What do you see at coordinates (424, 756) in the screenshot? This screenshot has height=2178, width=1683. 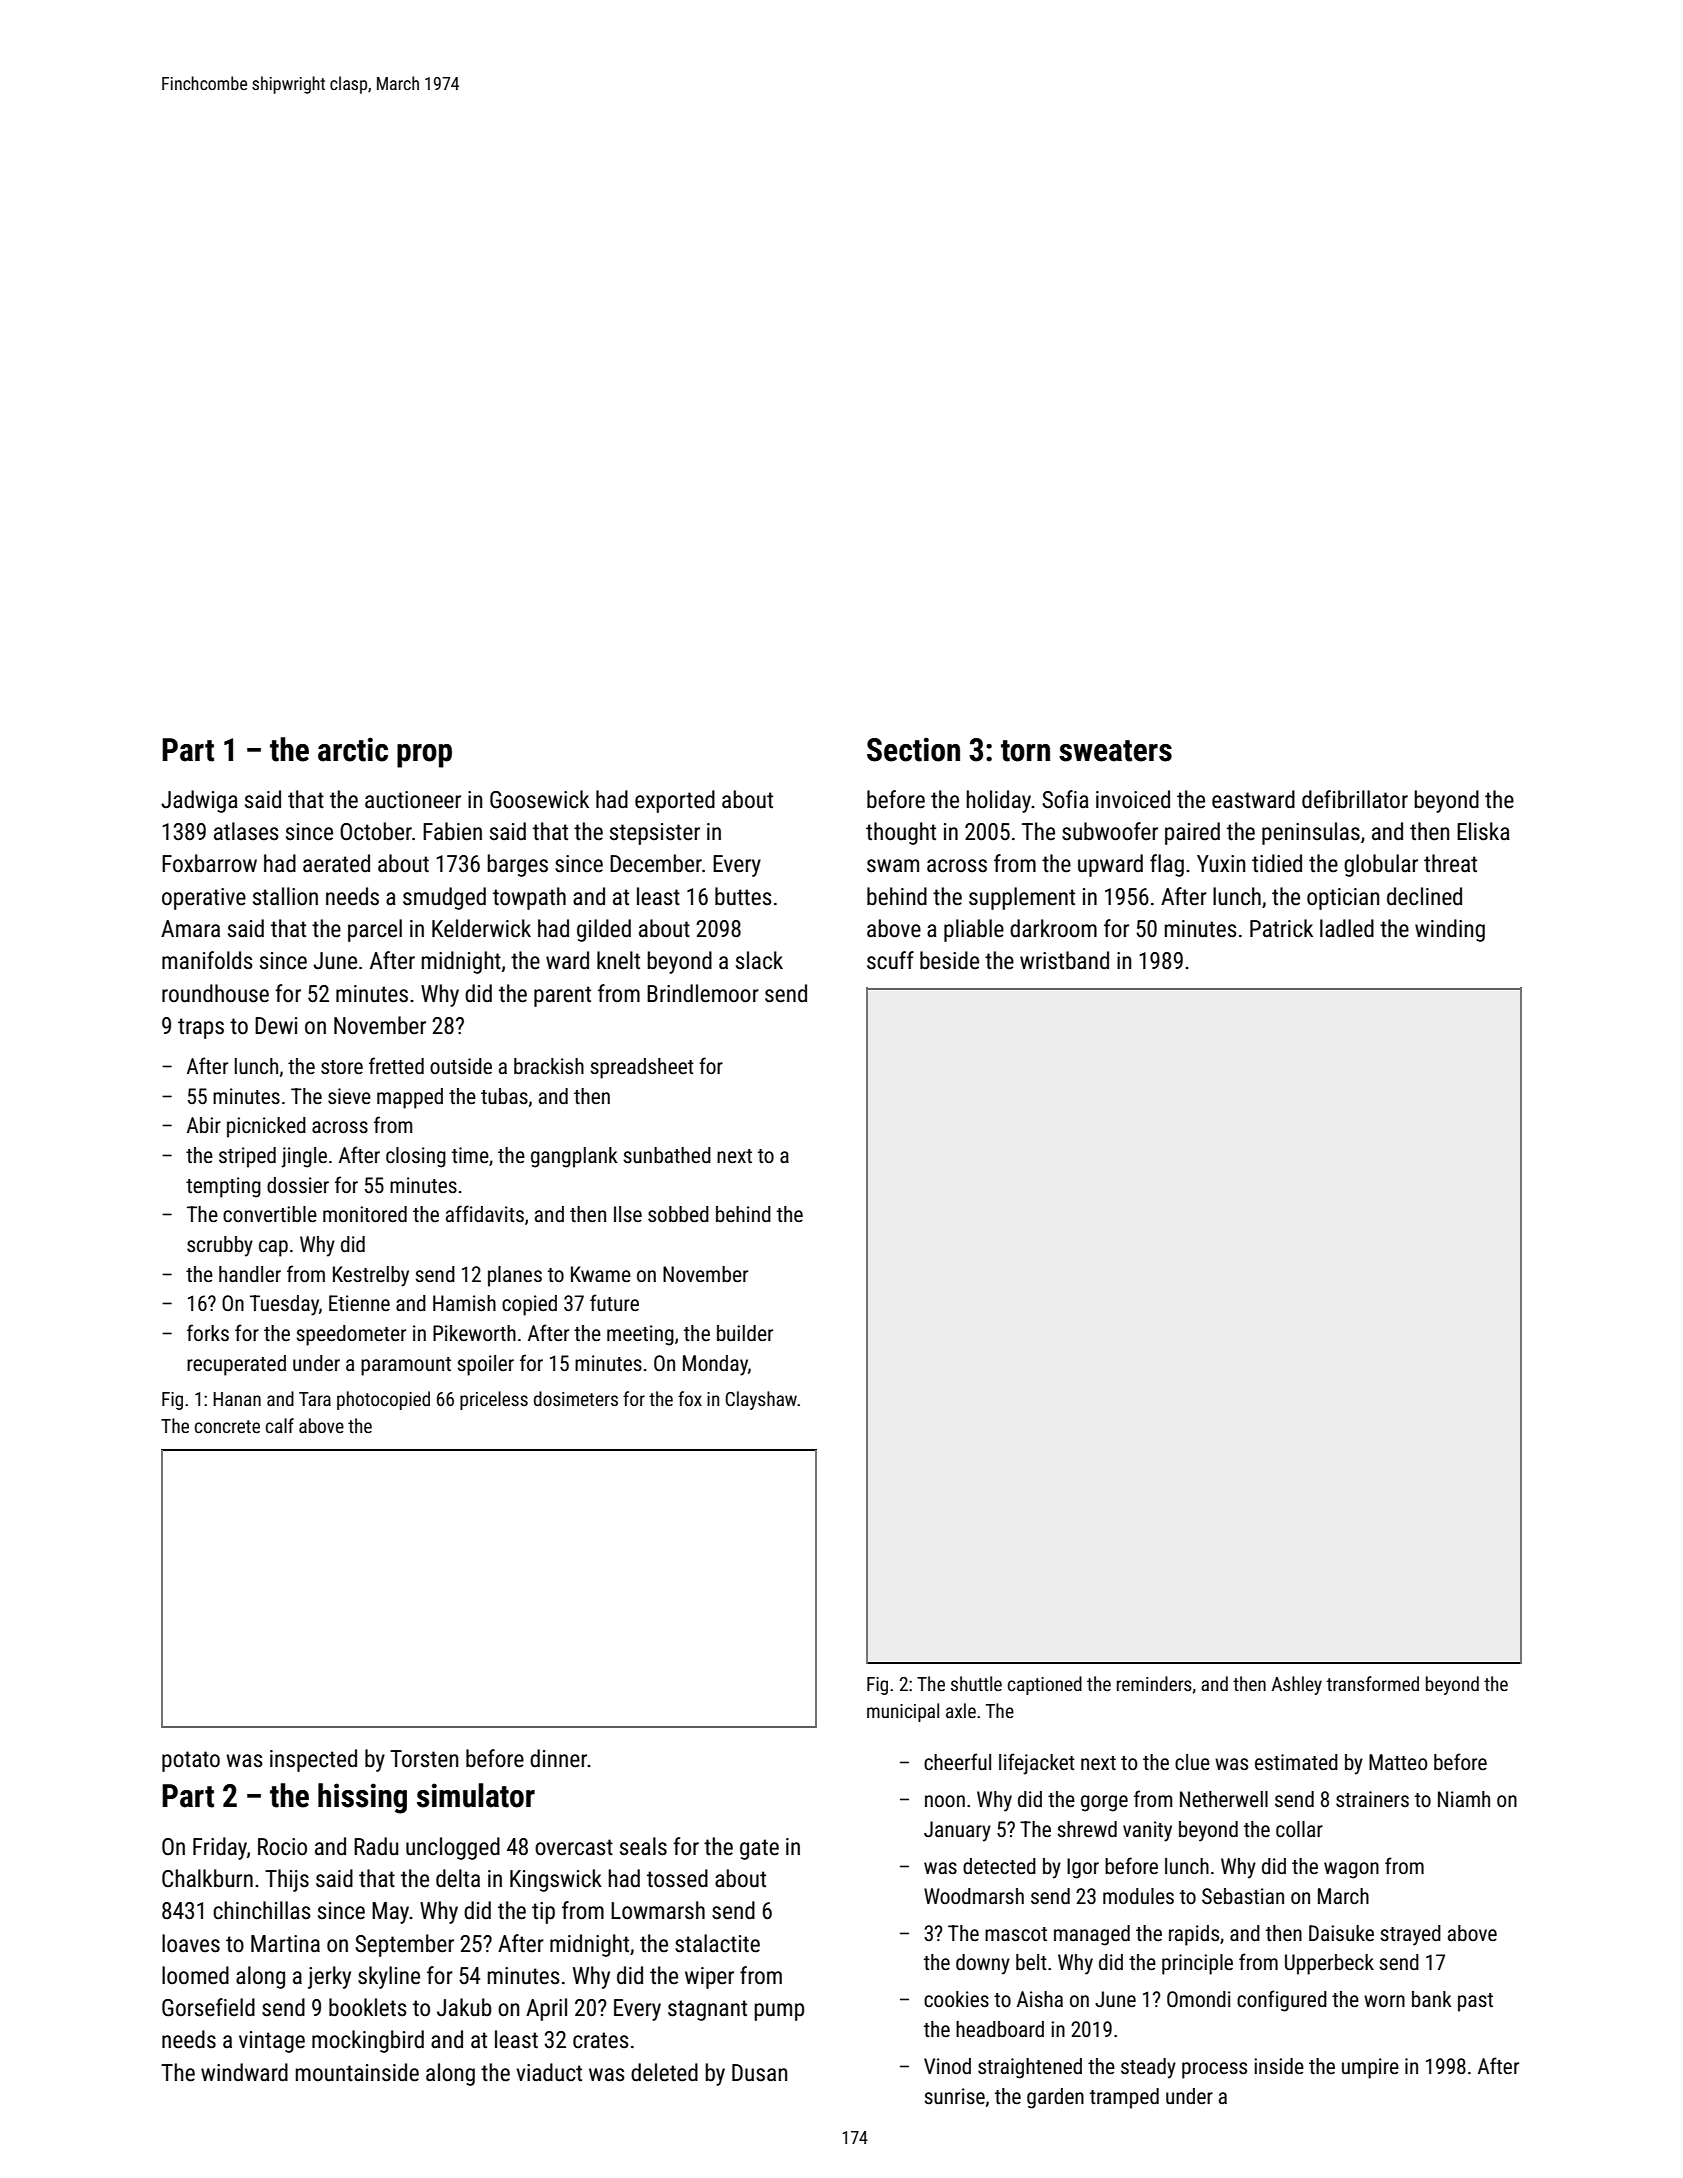 I see `prop` at bounding box center [424, 756].
